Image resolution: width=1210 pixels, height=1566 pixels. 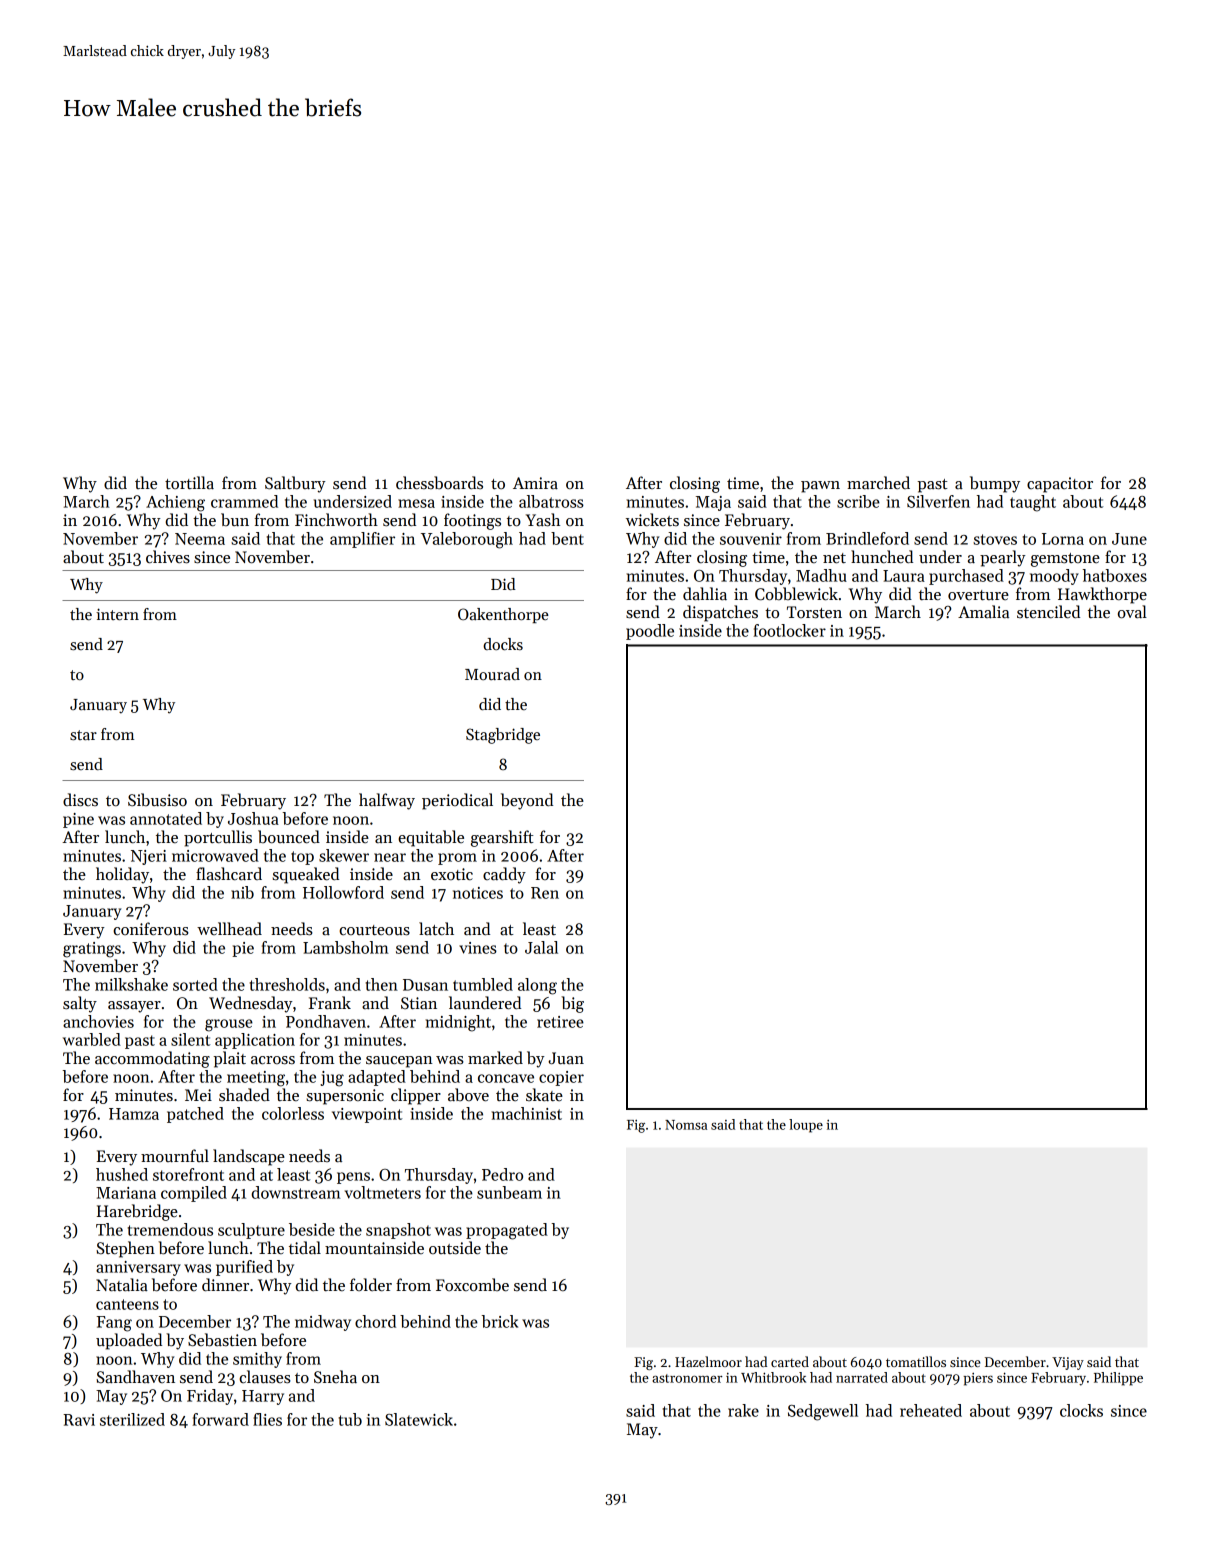 What do you see at coordinates (189, 483) in the screenshot?
I see `tortilla` at bounding box center [189, 483].
